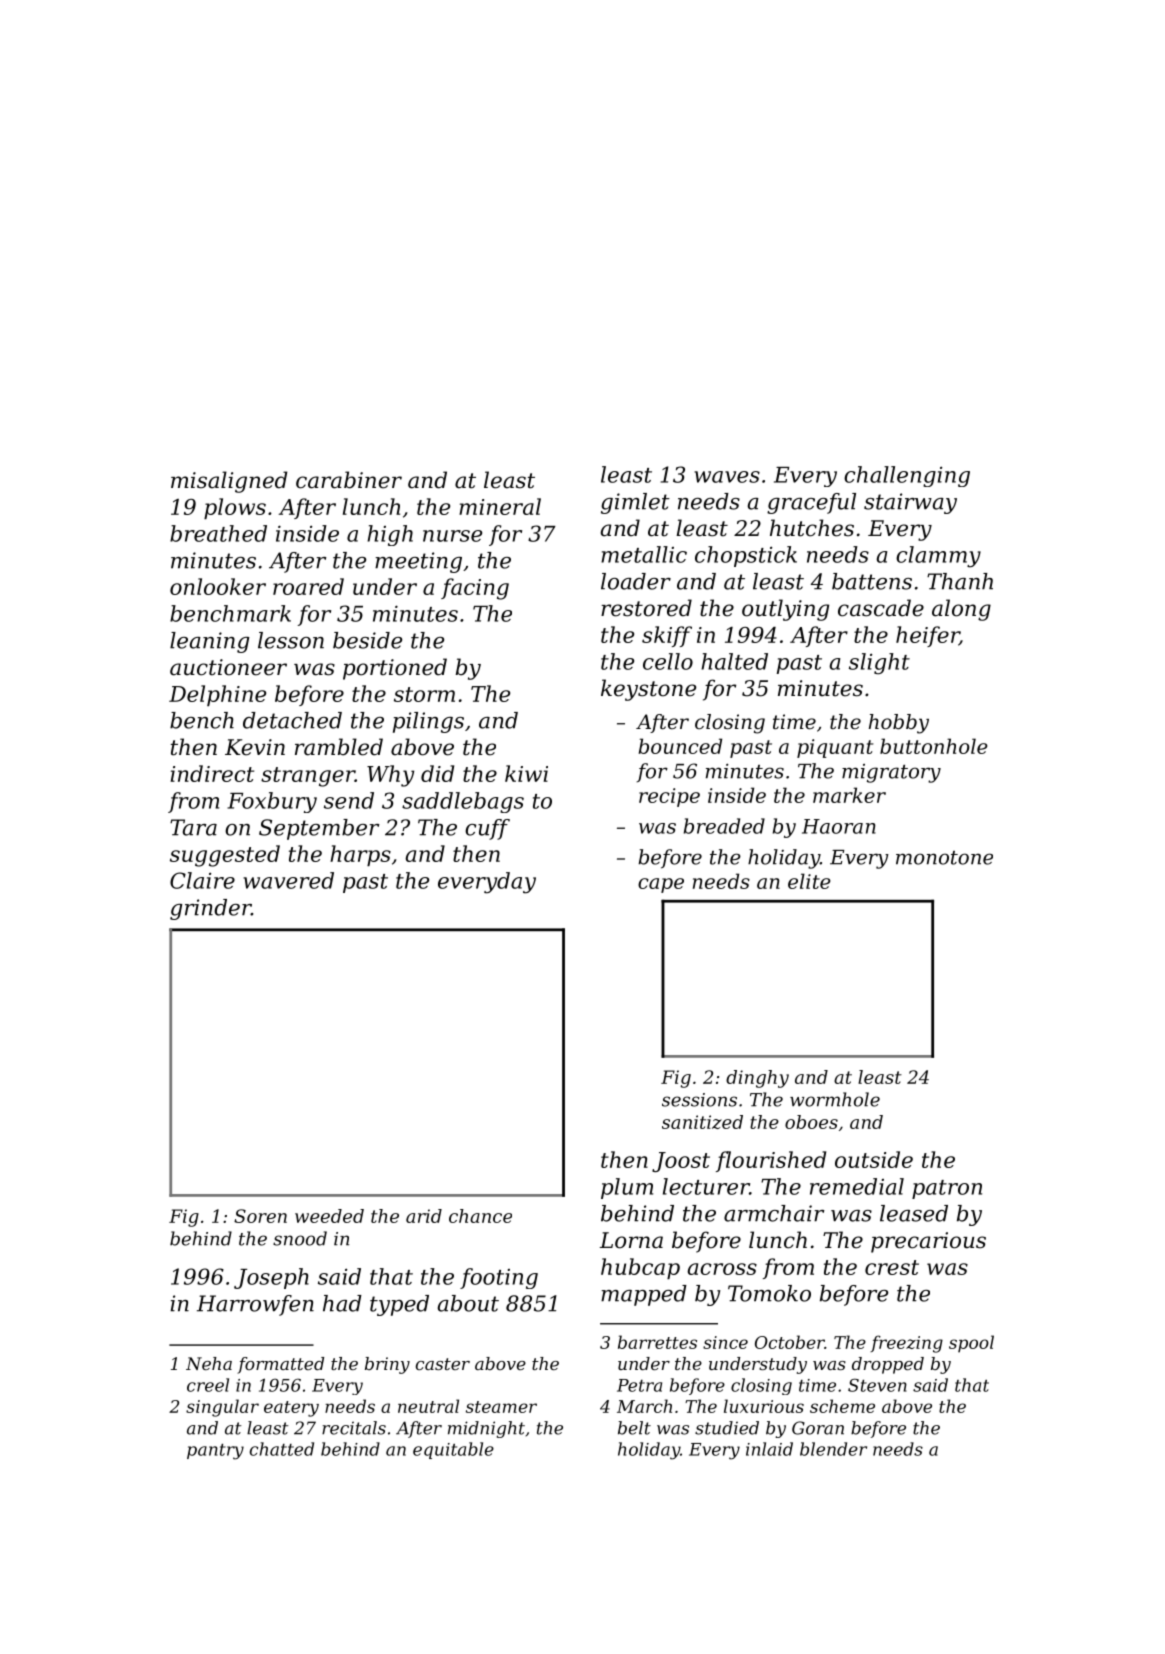 The height and width of the page is (1654, 1165). Describe the element at coordinates (229, 482) in the page. I see `misaligned` at that location.
